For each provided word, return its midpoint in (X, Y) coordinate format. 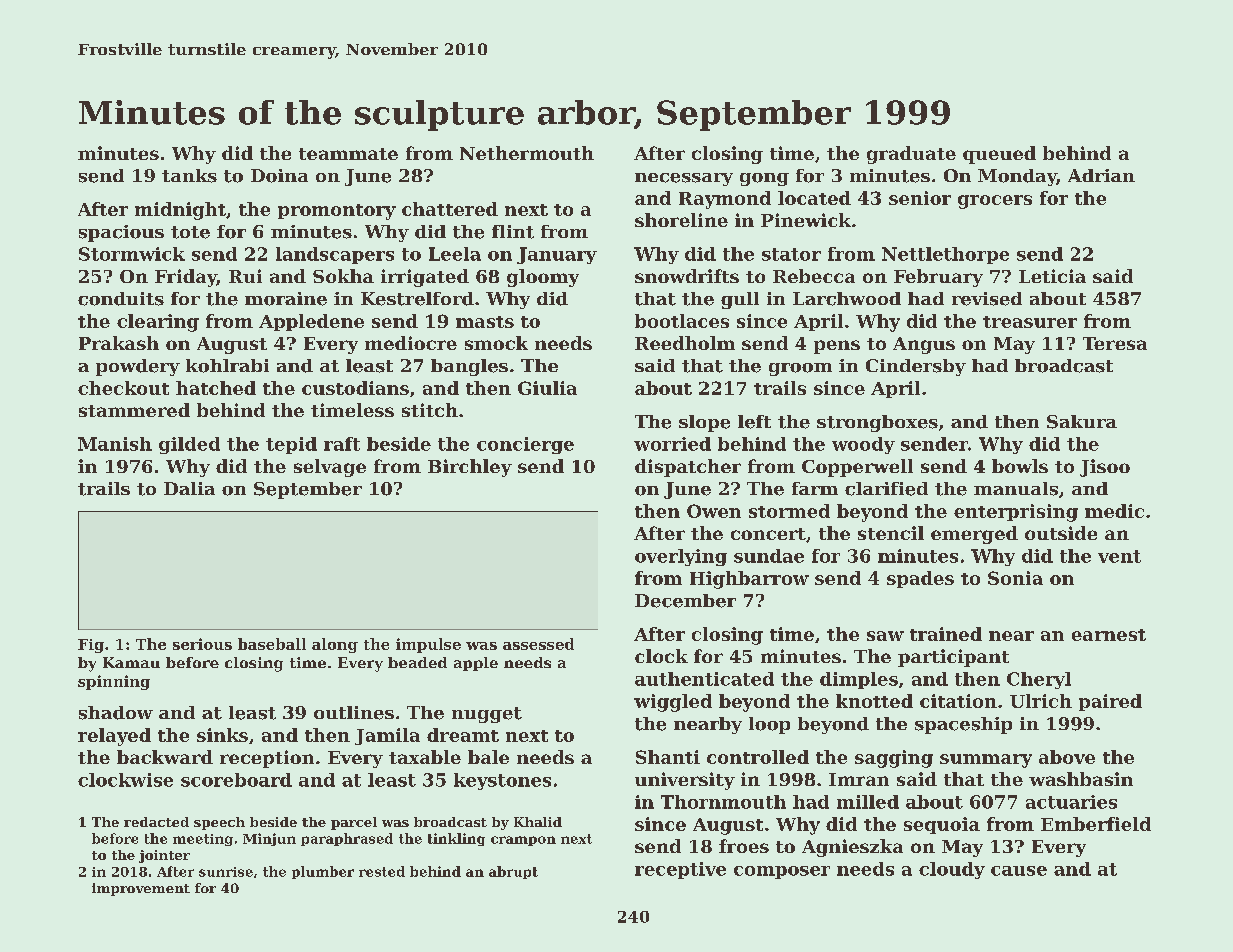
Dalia (189, 488)
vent (1119, 556)
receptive (680, 870)
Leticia (1052, 276)
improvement (141, 889)
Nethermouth (527, 153)
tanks (189, 176)
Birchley (470, 468)
